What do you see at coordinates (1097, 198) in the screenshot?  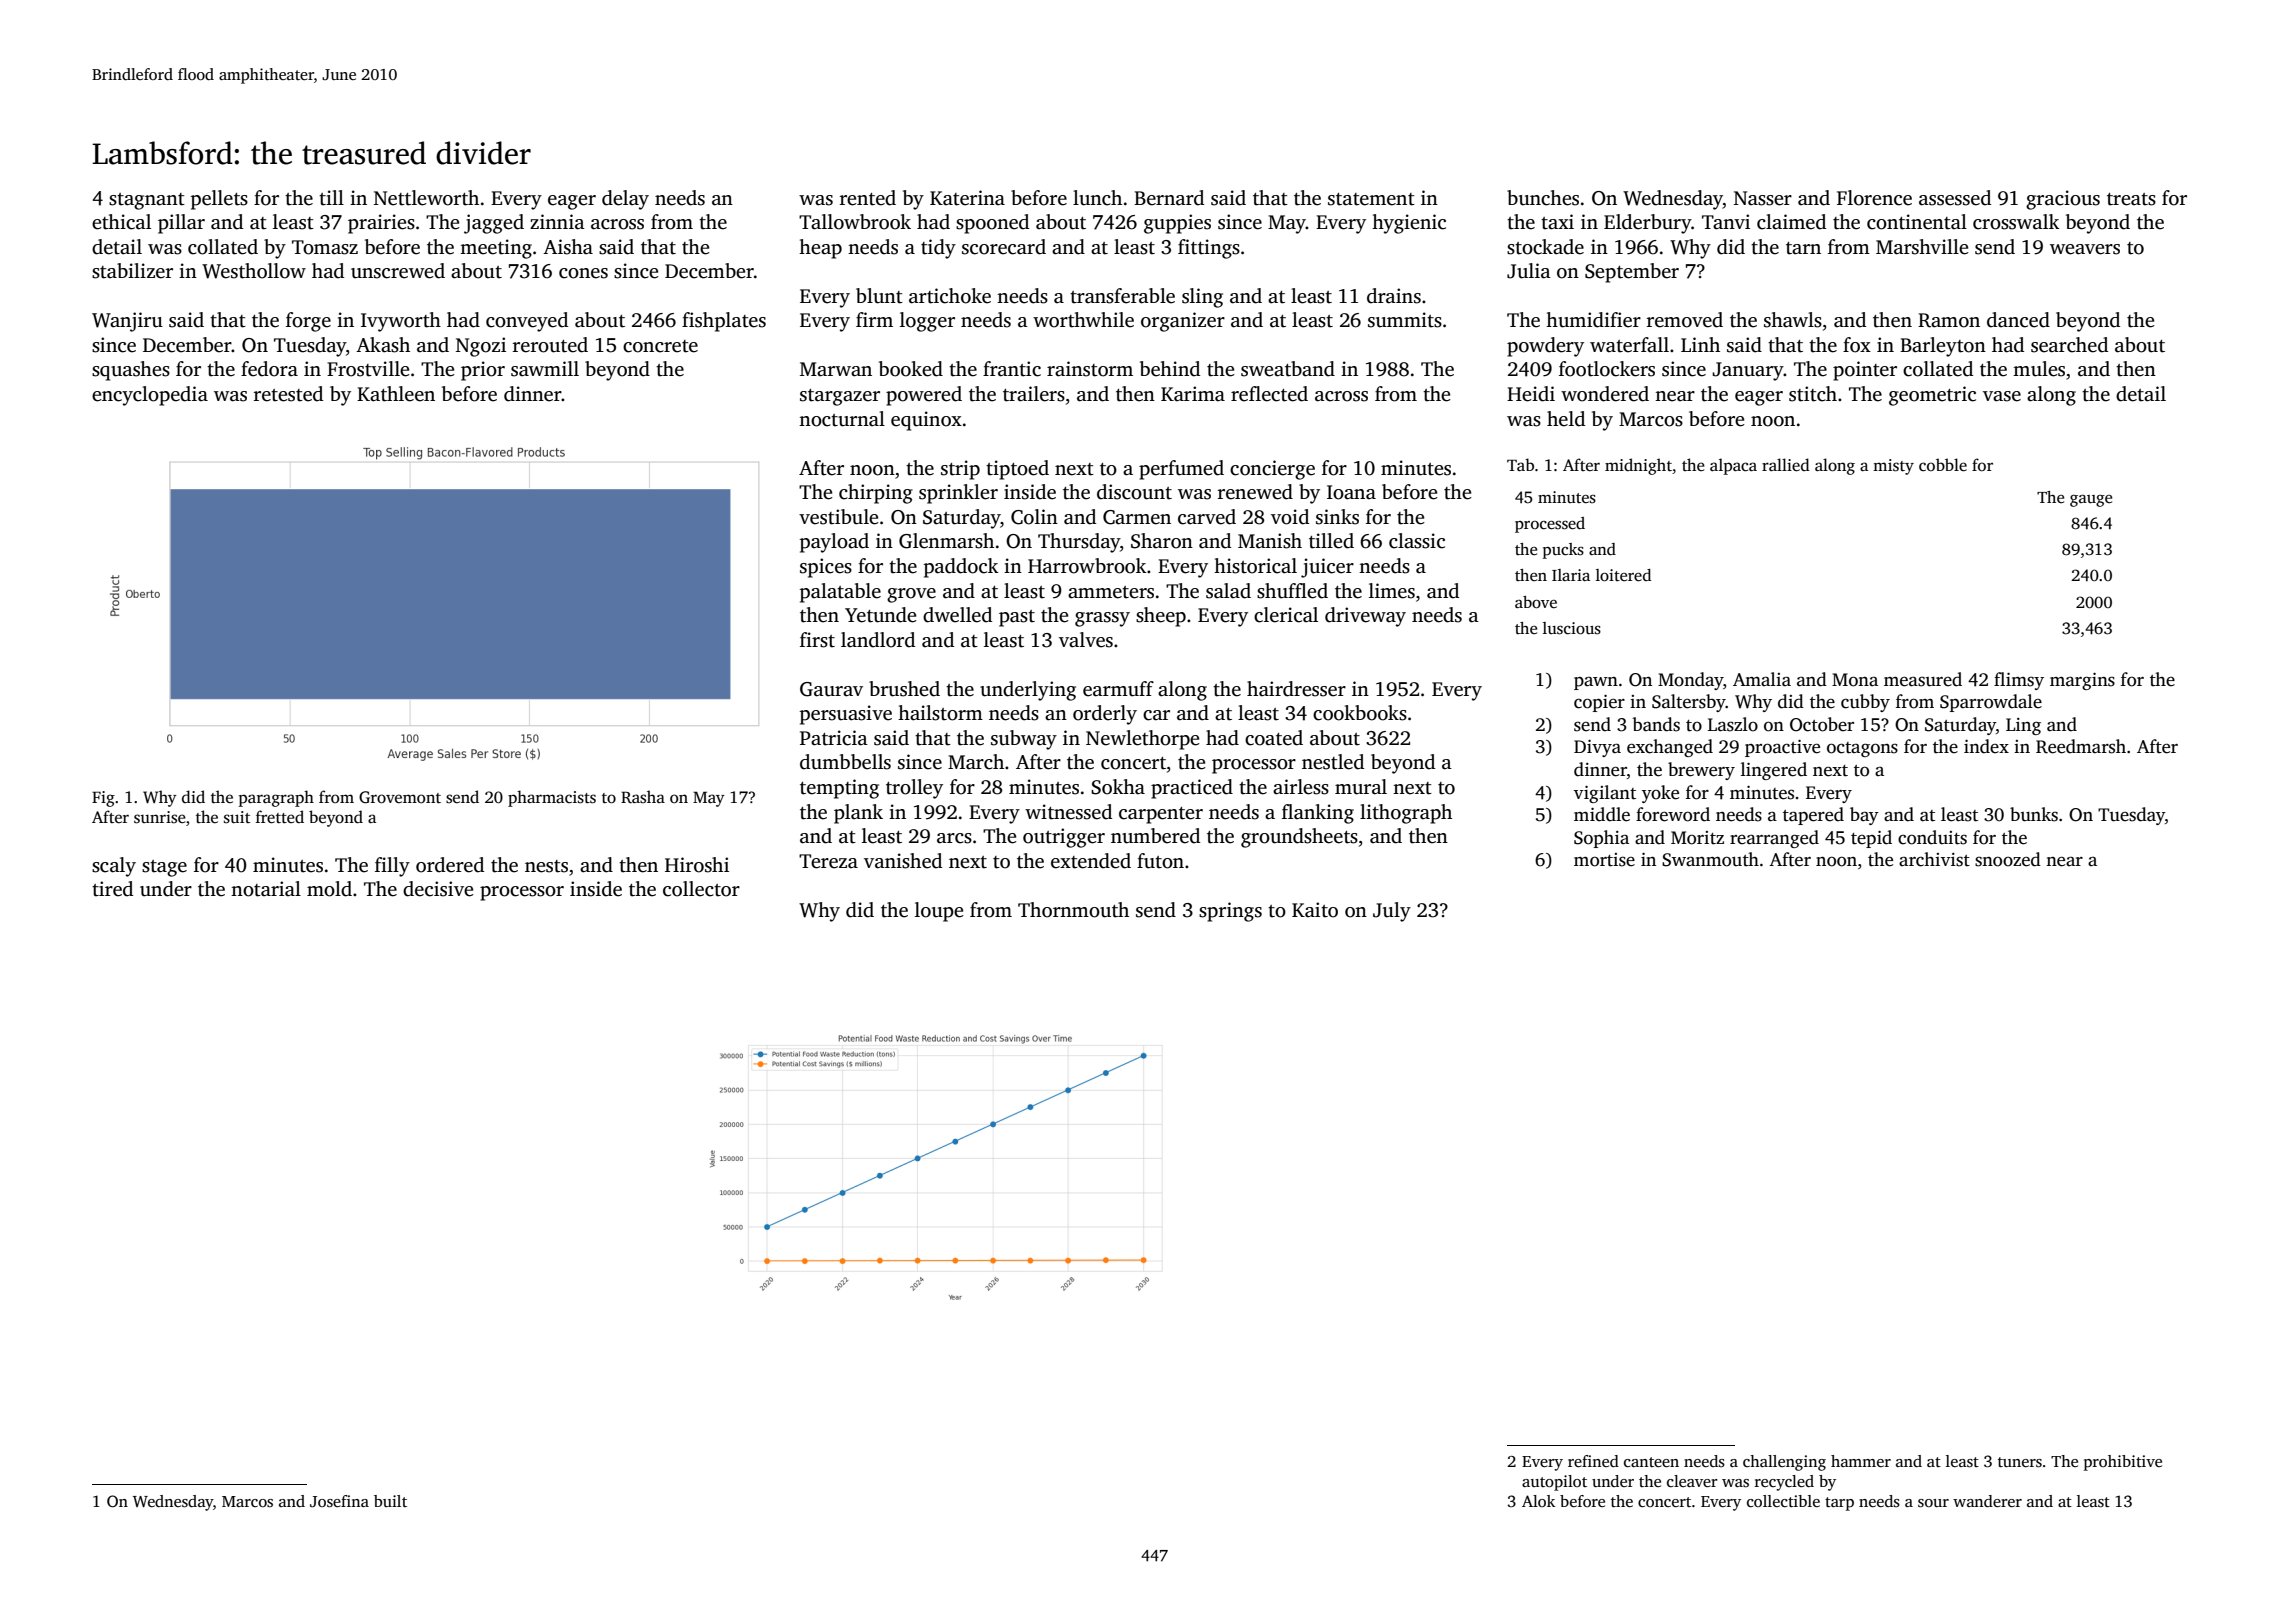 I see `lunch` at bounding box center [1097, 198].
